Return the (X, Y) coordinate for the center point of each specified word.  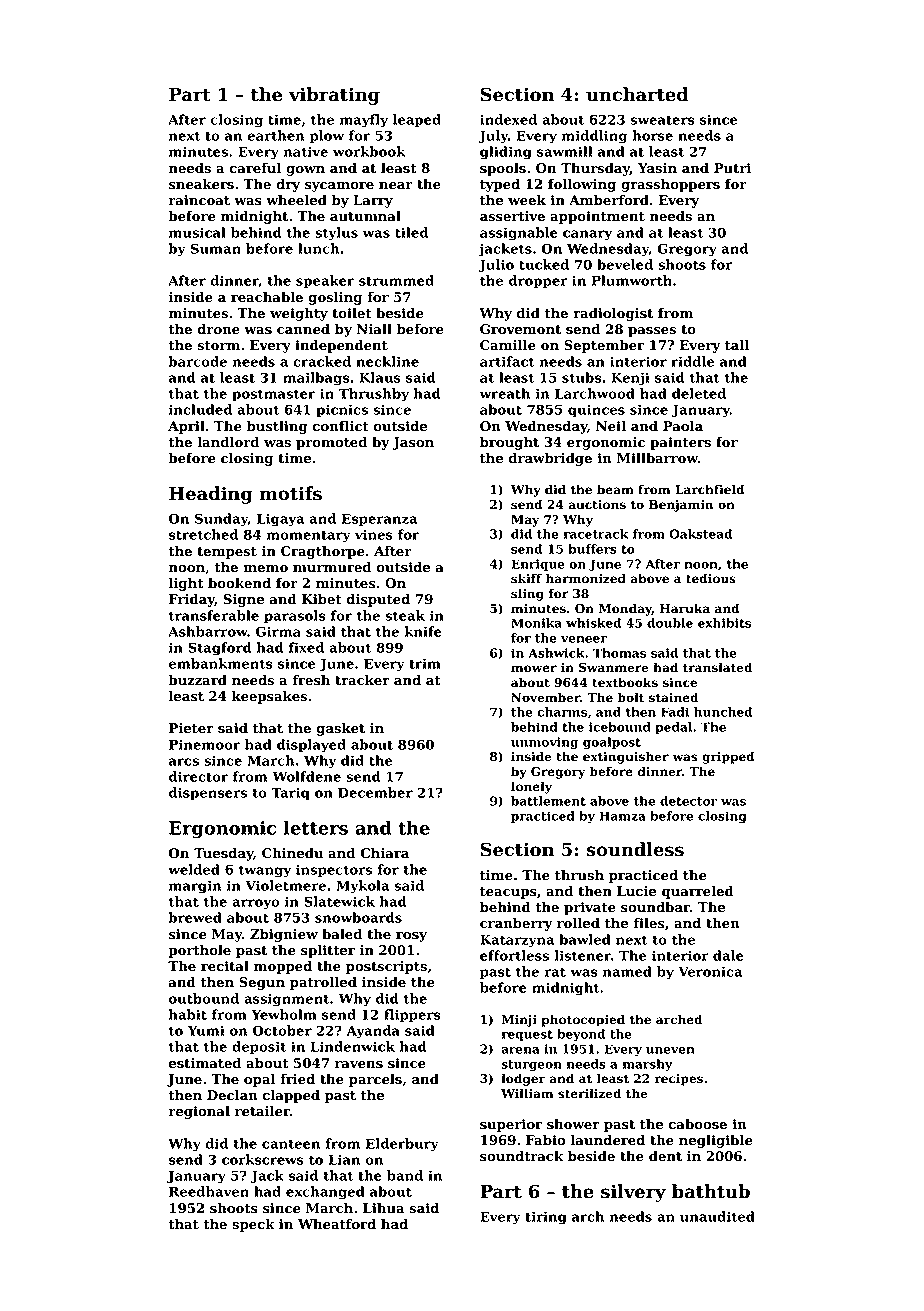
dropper (538, 282)
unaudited (717, 1216)
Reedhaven (209, 1191)
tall (737, 345)
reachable (267, 297)
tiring (546, 1218)
